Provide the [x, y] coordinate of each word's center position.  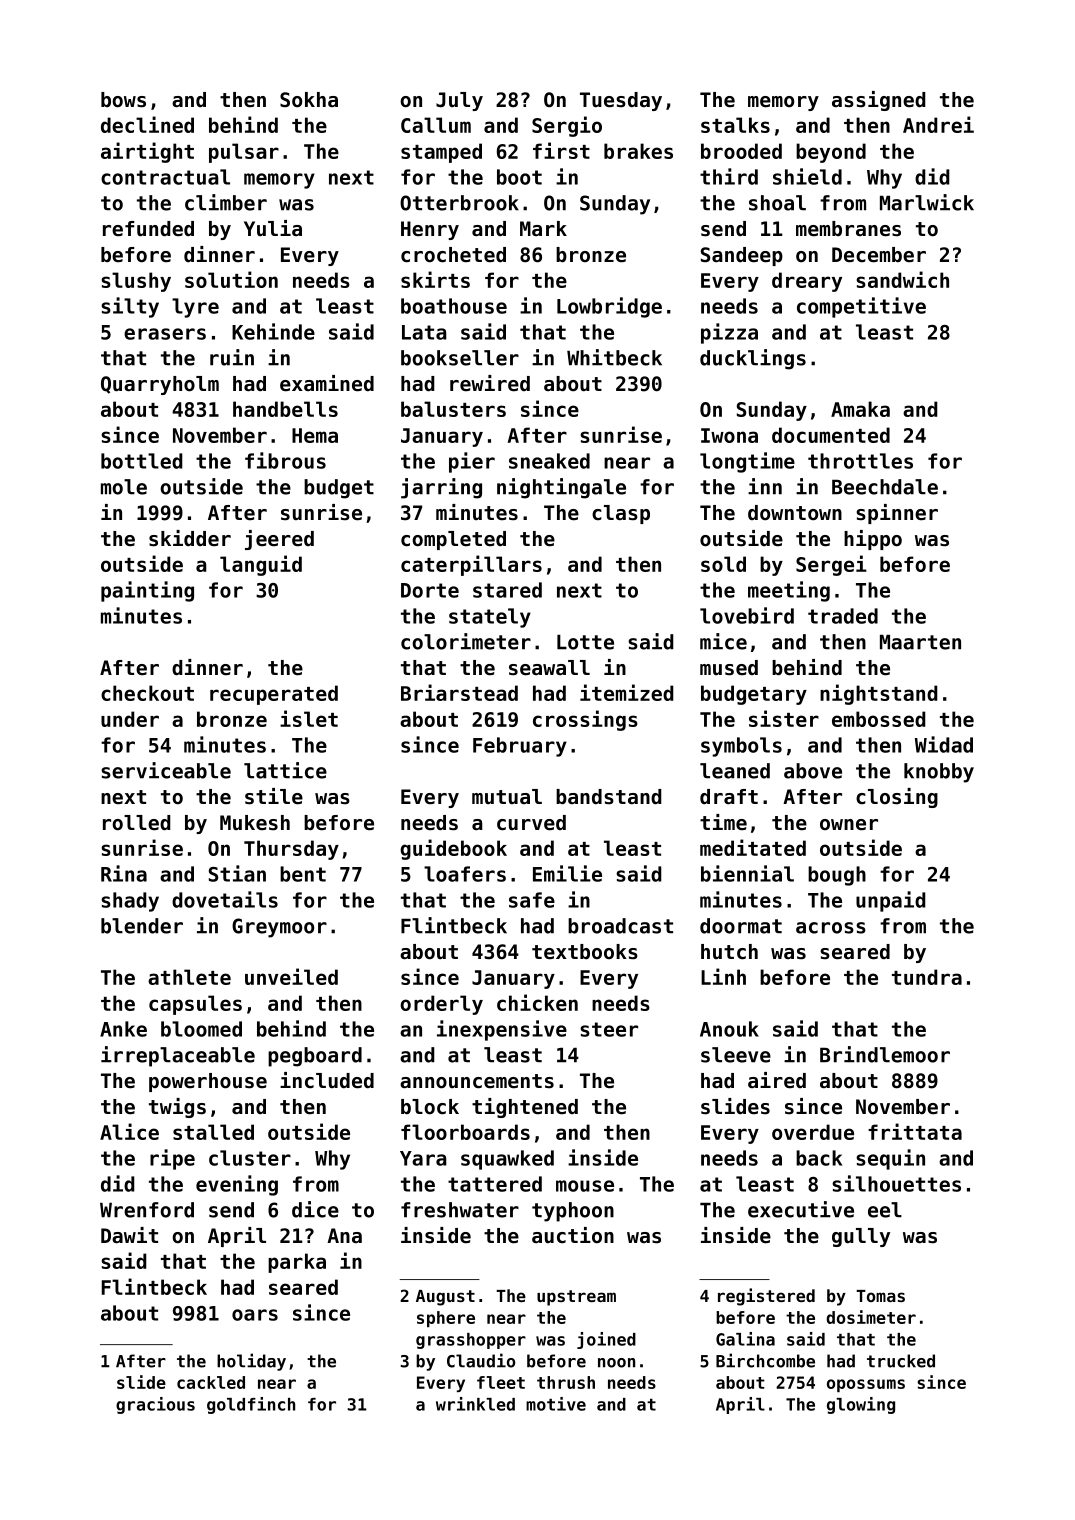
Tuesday [621, 101]
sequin [890, 1159]
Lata [424, 332]
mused [729, 668]
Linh [723, 976]
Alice [129, 1131]
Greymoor [279, 928]
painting [147, 591]
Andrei [938, 124]
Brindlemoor [885, 1054]
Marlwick [927, 202]
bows [123, 100]
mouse [585, 1186]
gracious [155, 1405]
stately [490, 618]
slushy [136, 282]
